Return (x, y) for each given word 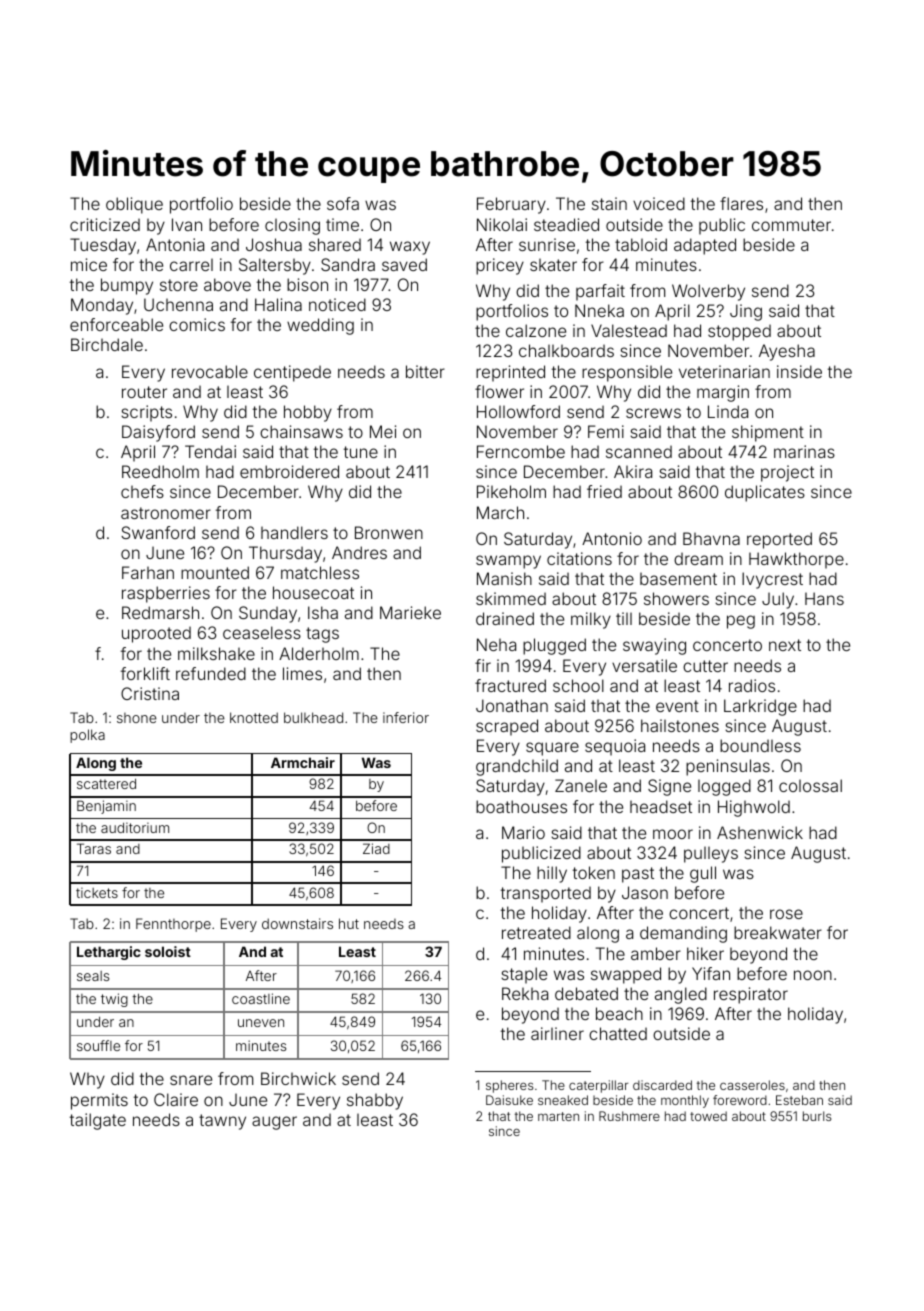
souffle (98, 1045)
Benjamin (106, 807)
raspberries (166, 594)
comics (197, 324)
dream (698, 558)
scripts (146, 413)
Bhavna (711, 538)
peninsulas (728, 767)
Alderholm (319, 653)
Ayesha (787, 352)
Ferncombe (521, 451)
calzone (536, 330)
